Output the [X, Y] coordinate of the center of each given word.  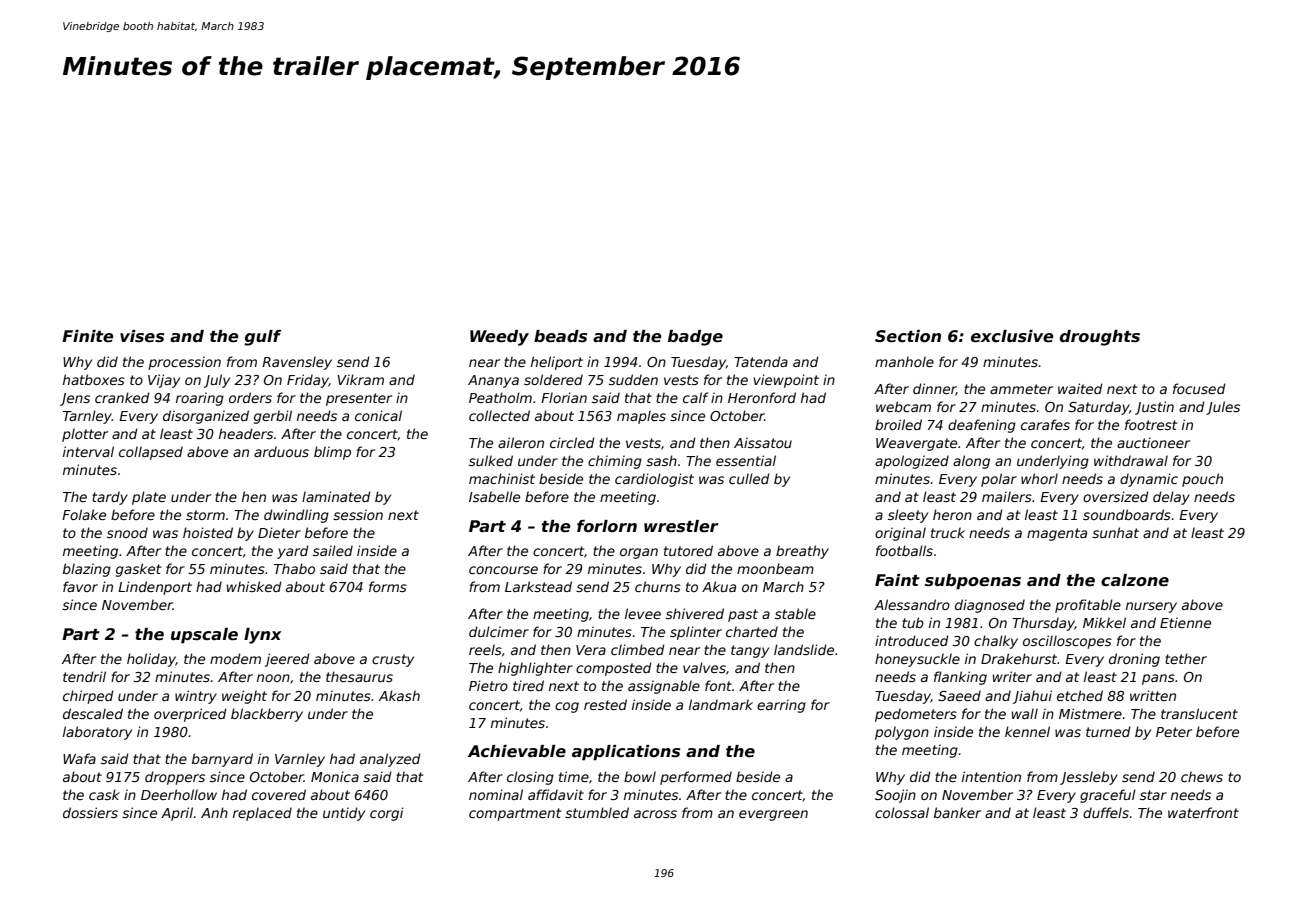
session [358, 514]
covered [279, 794]
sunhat [1115, 532]
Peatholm [500, 397]
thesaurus [359, 676]
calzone [1135, 580]
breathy [802, 552]
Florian [564, 397]
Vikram [360, 379]
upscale [204, 636]
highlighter [535, 669]
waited [1080, 388]
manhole [904, 361]
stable [795, 613]
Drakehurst [1019, 658]
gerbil [273, 417]
